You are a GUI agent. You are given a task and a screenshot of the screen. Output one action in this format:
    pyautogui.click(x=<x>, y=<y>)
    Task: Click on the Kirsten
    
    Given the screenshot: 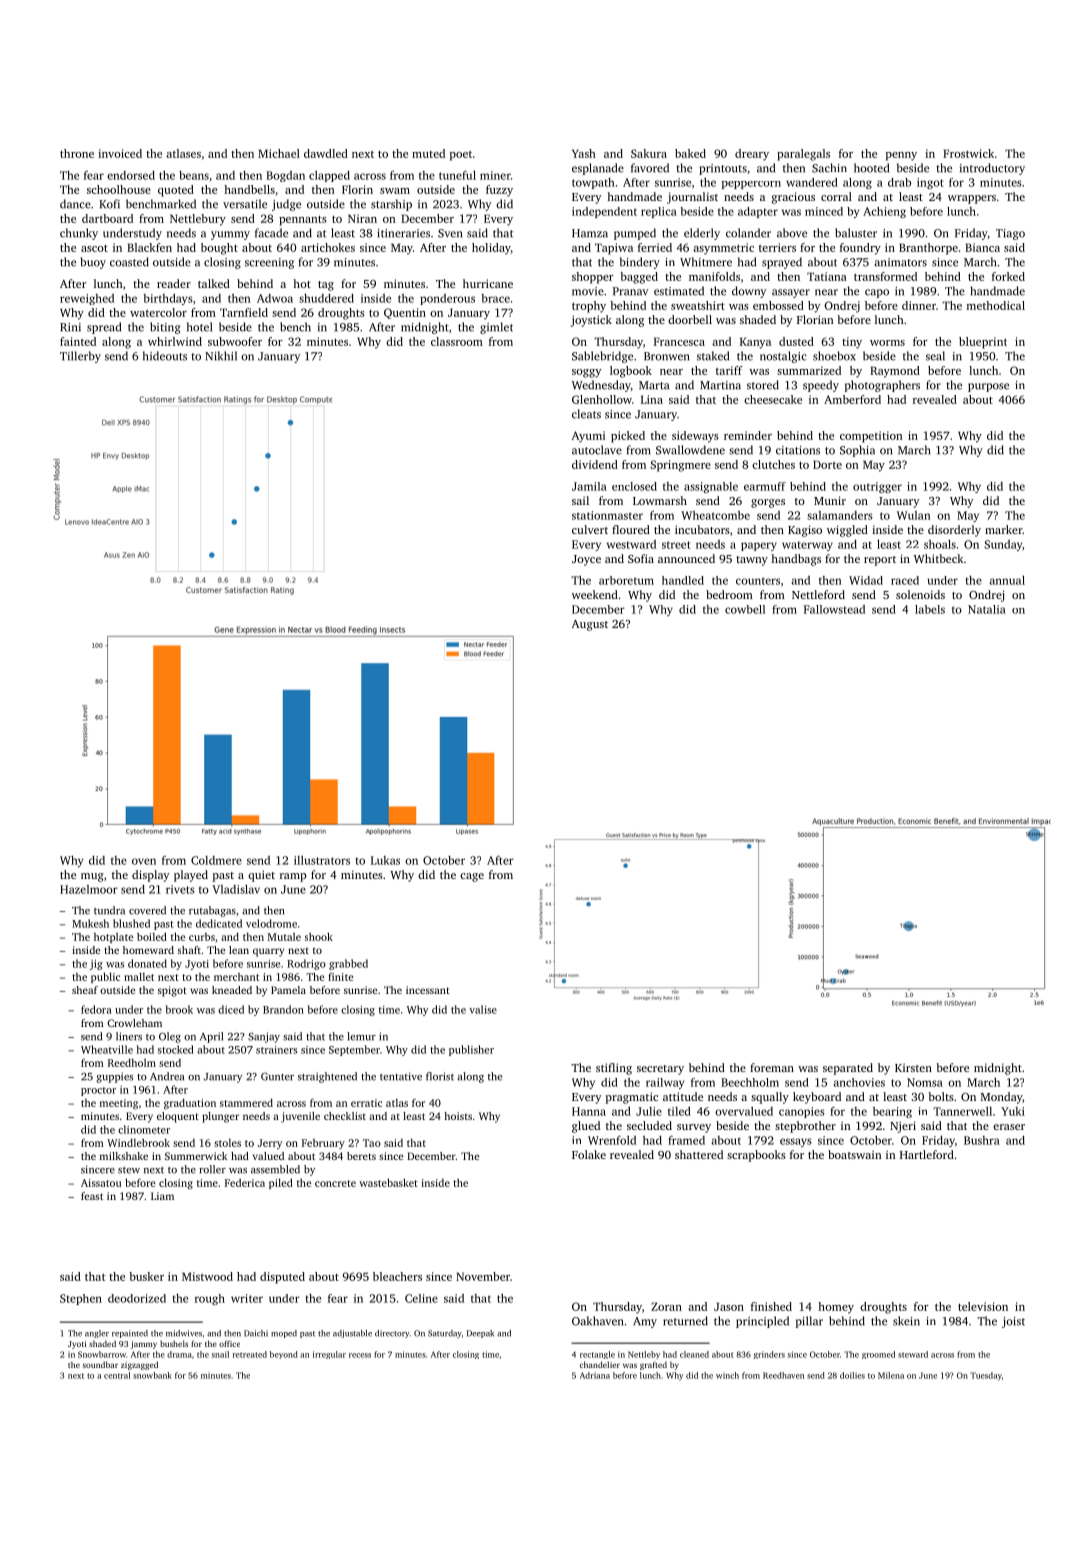 What is the action you would take?
    pyautogui.click(x=913, y=1067)
